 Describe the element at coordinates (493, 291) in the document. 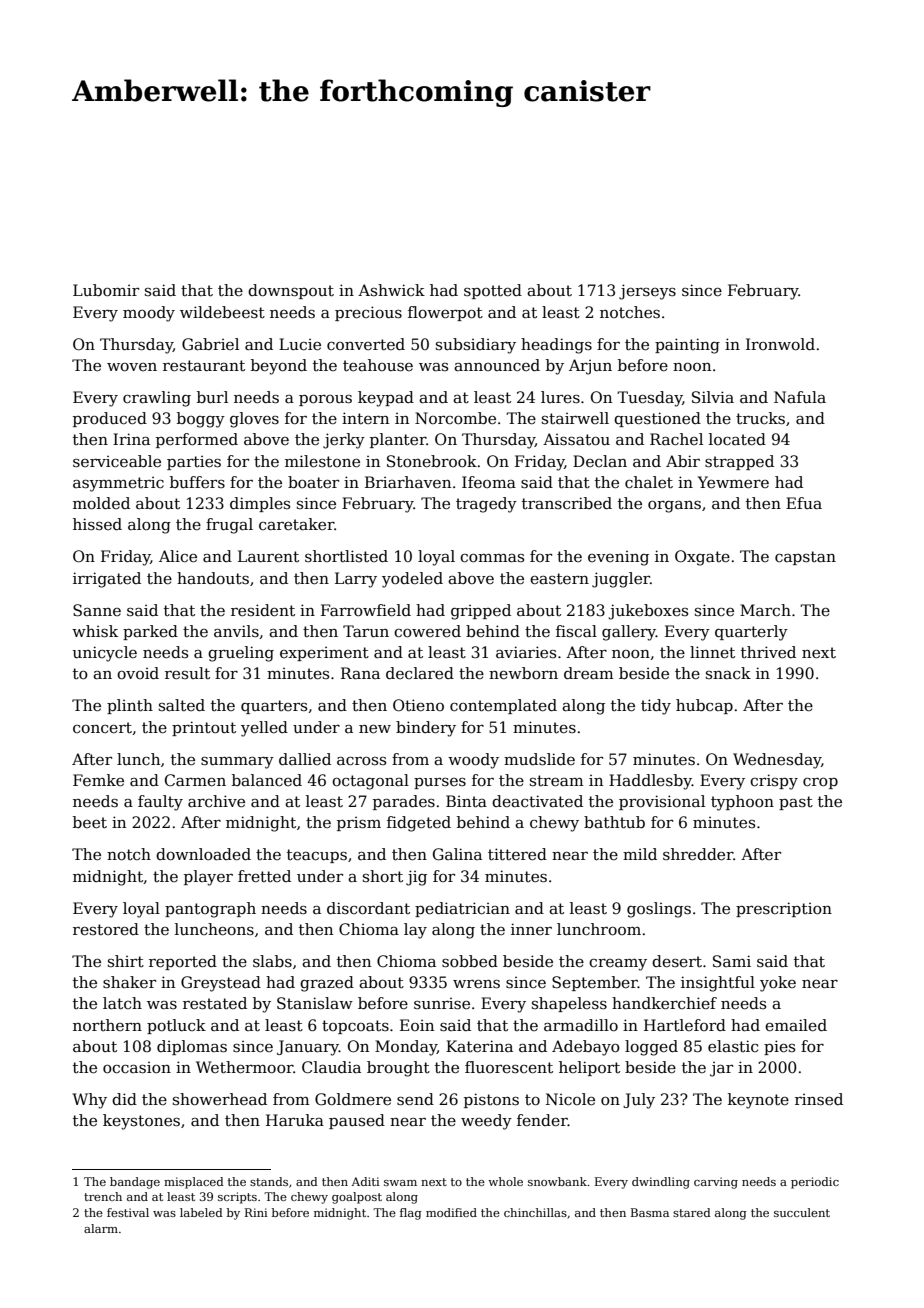

I see `spotted` at that location.
